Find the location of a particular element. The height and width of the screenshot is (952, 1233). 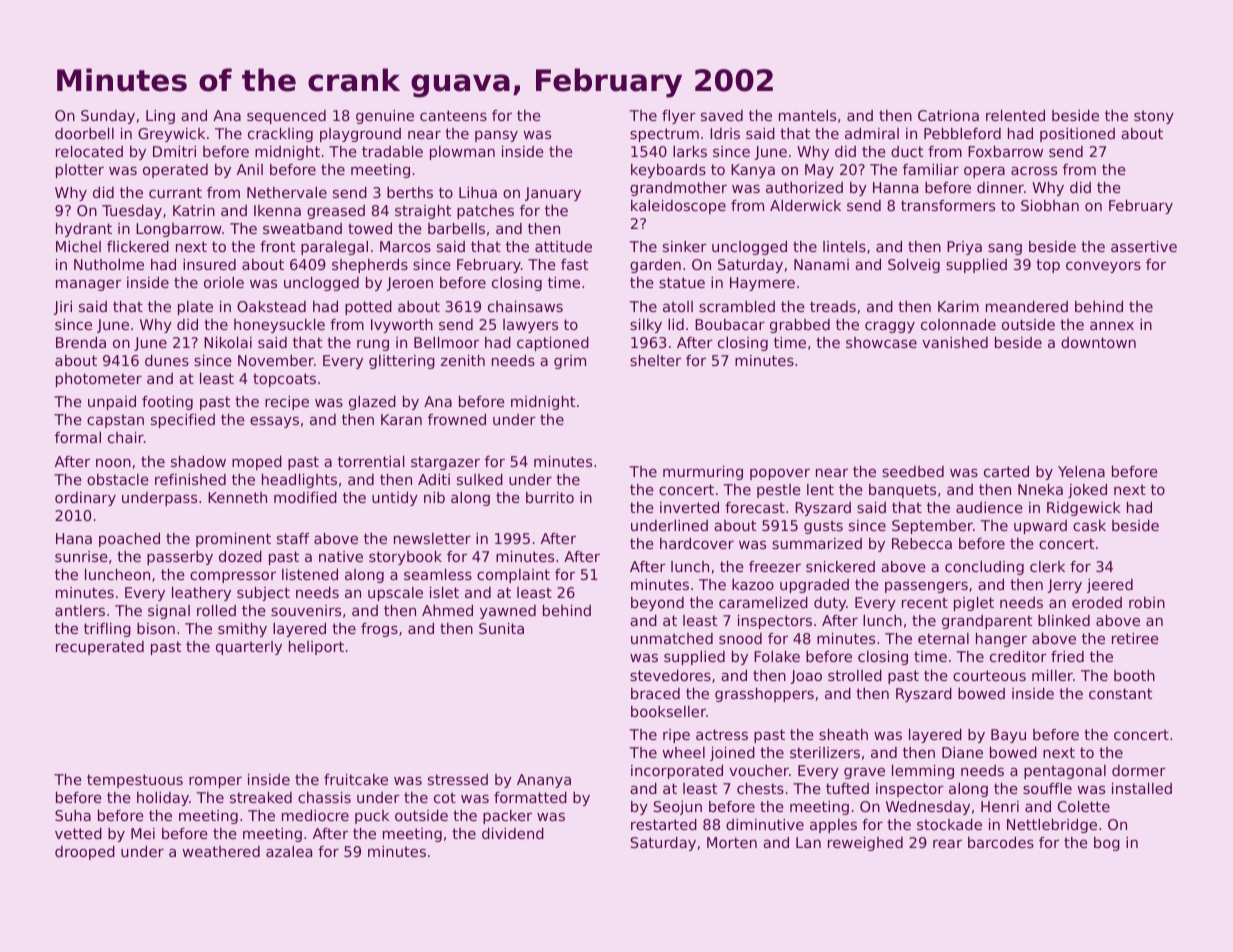

azalea is located at coordinates (289, 851).
